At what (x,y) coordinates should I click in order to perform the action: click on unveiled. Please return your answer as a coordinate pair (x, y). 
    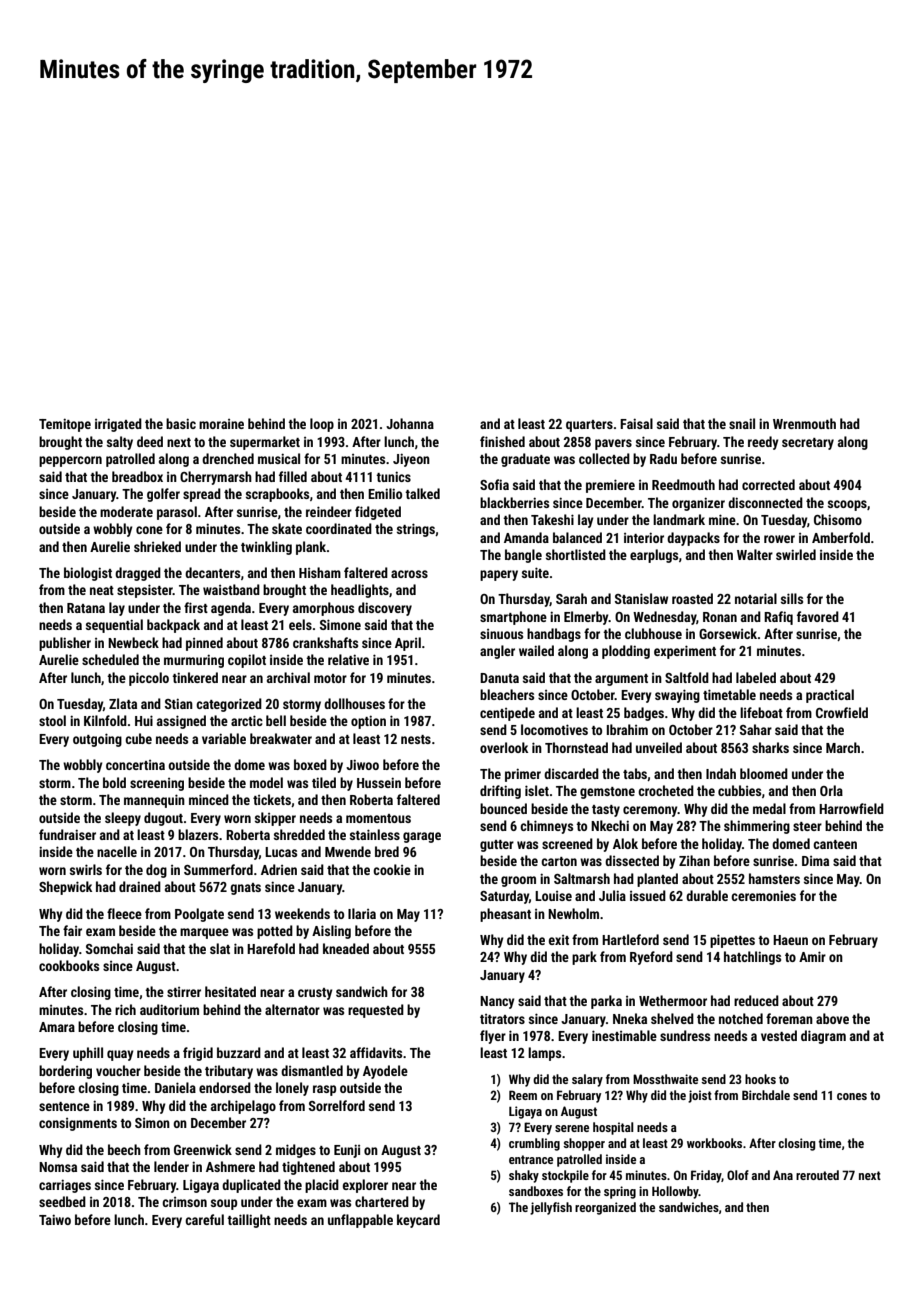
    Looking at the image, I should click on (659, 747).
